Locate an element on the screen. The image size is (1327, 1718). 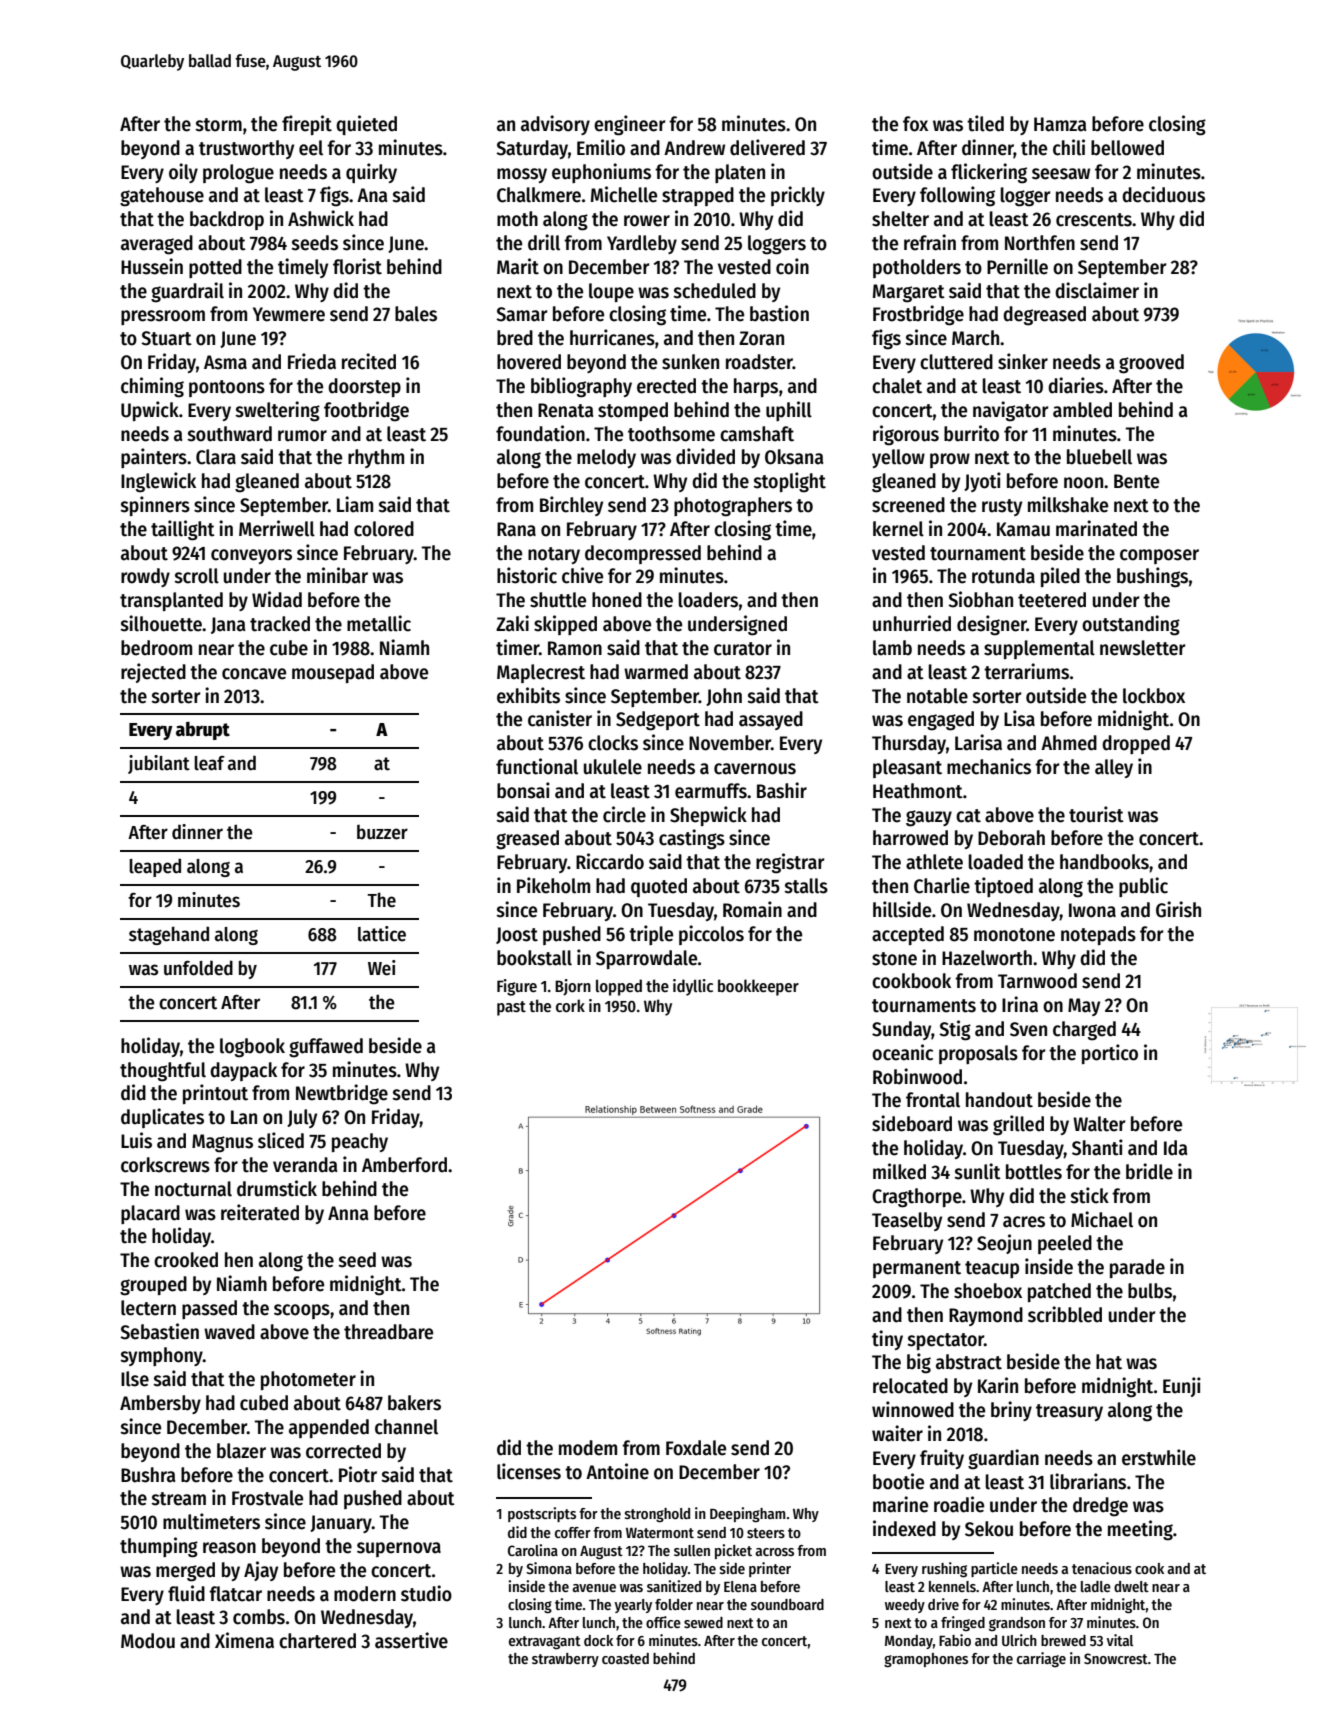
quieted is located at coordinates (366, 125).
